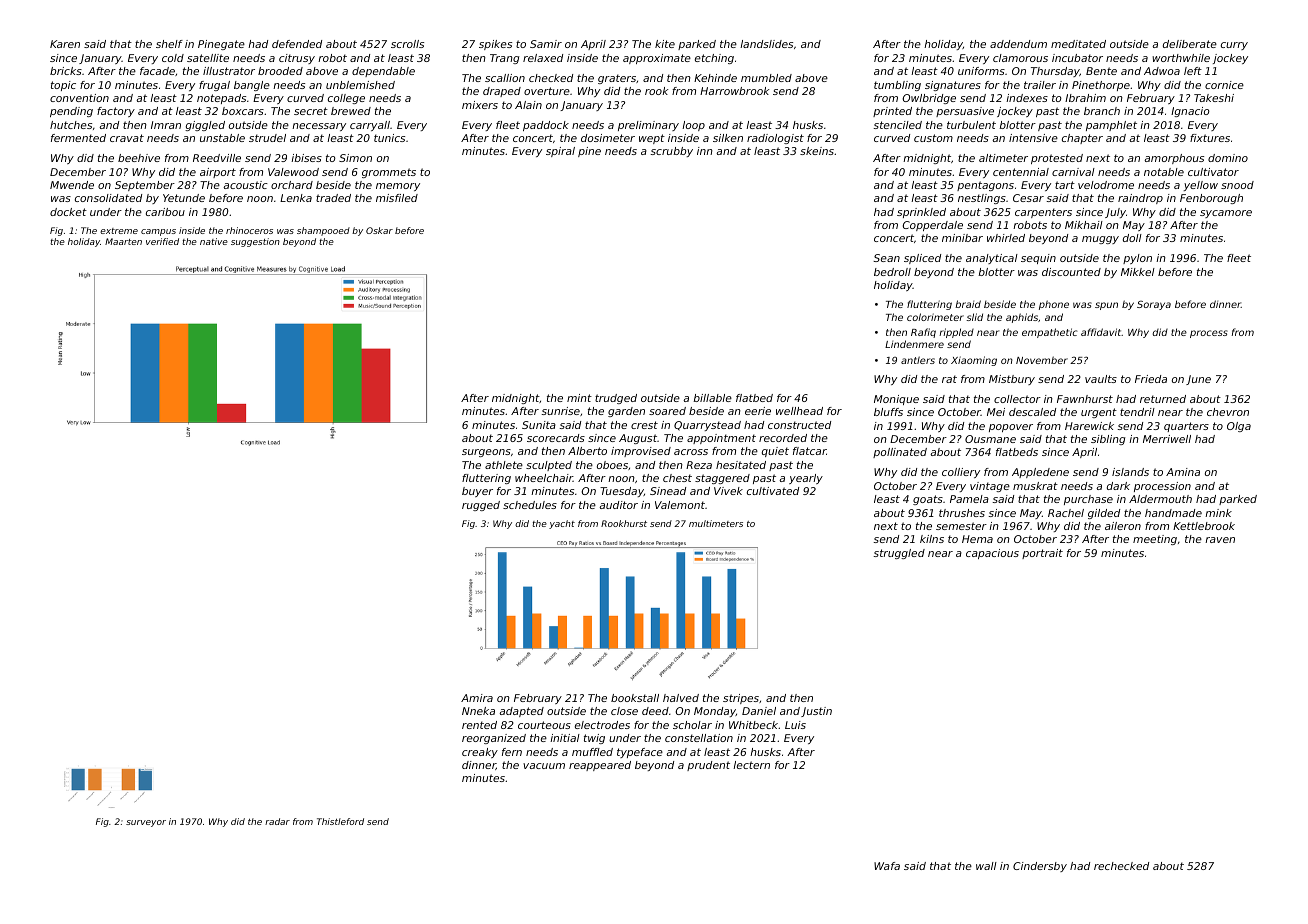 This page has height=924, width=1308. I want to click on sycamore, so click(1226, 214).
